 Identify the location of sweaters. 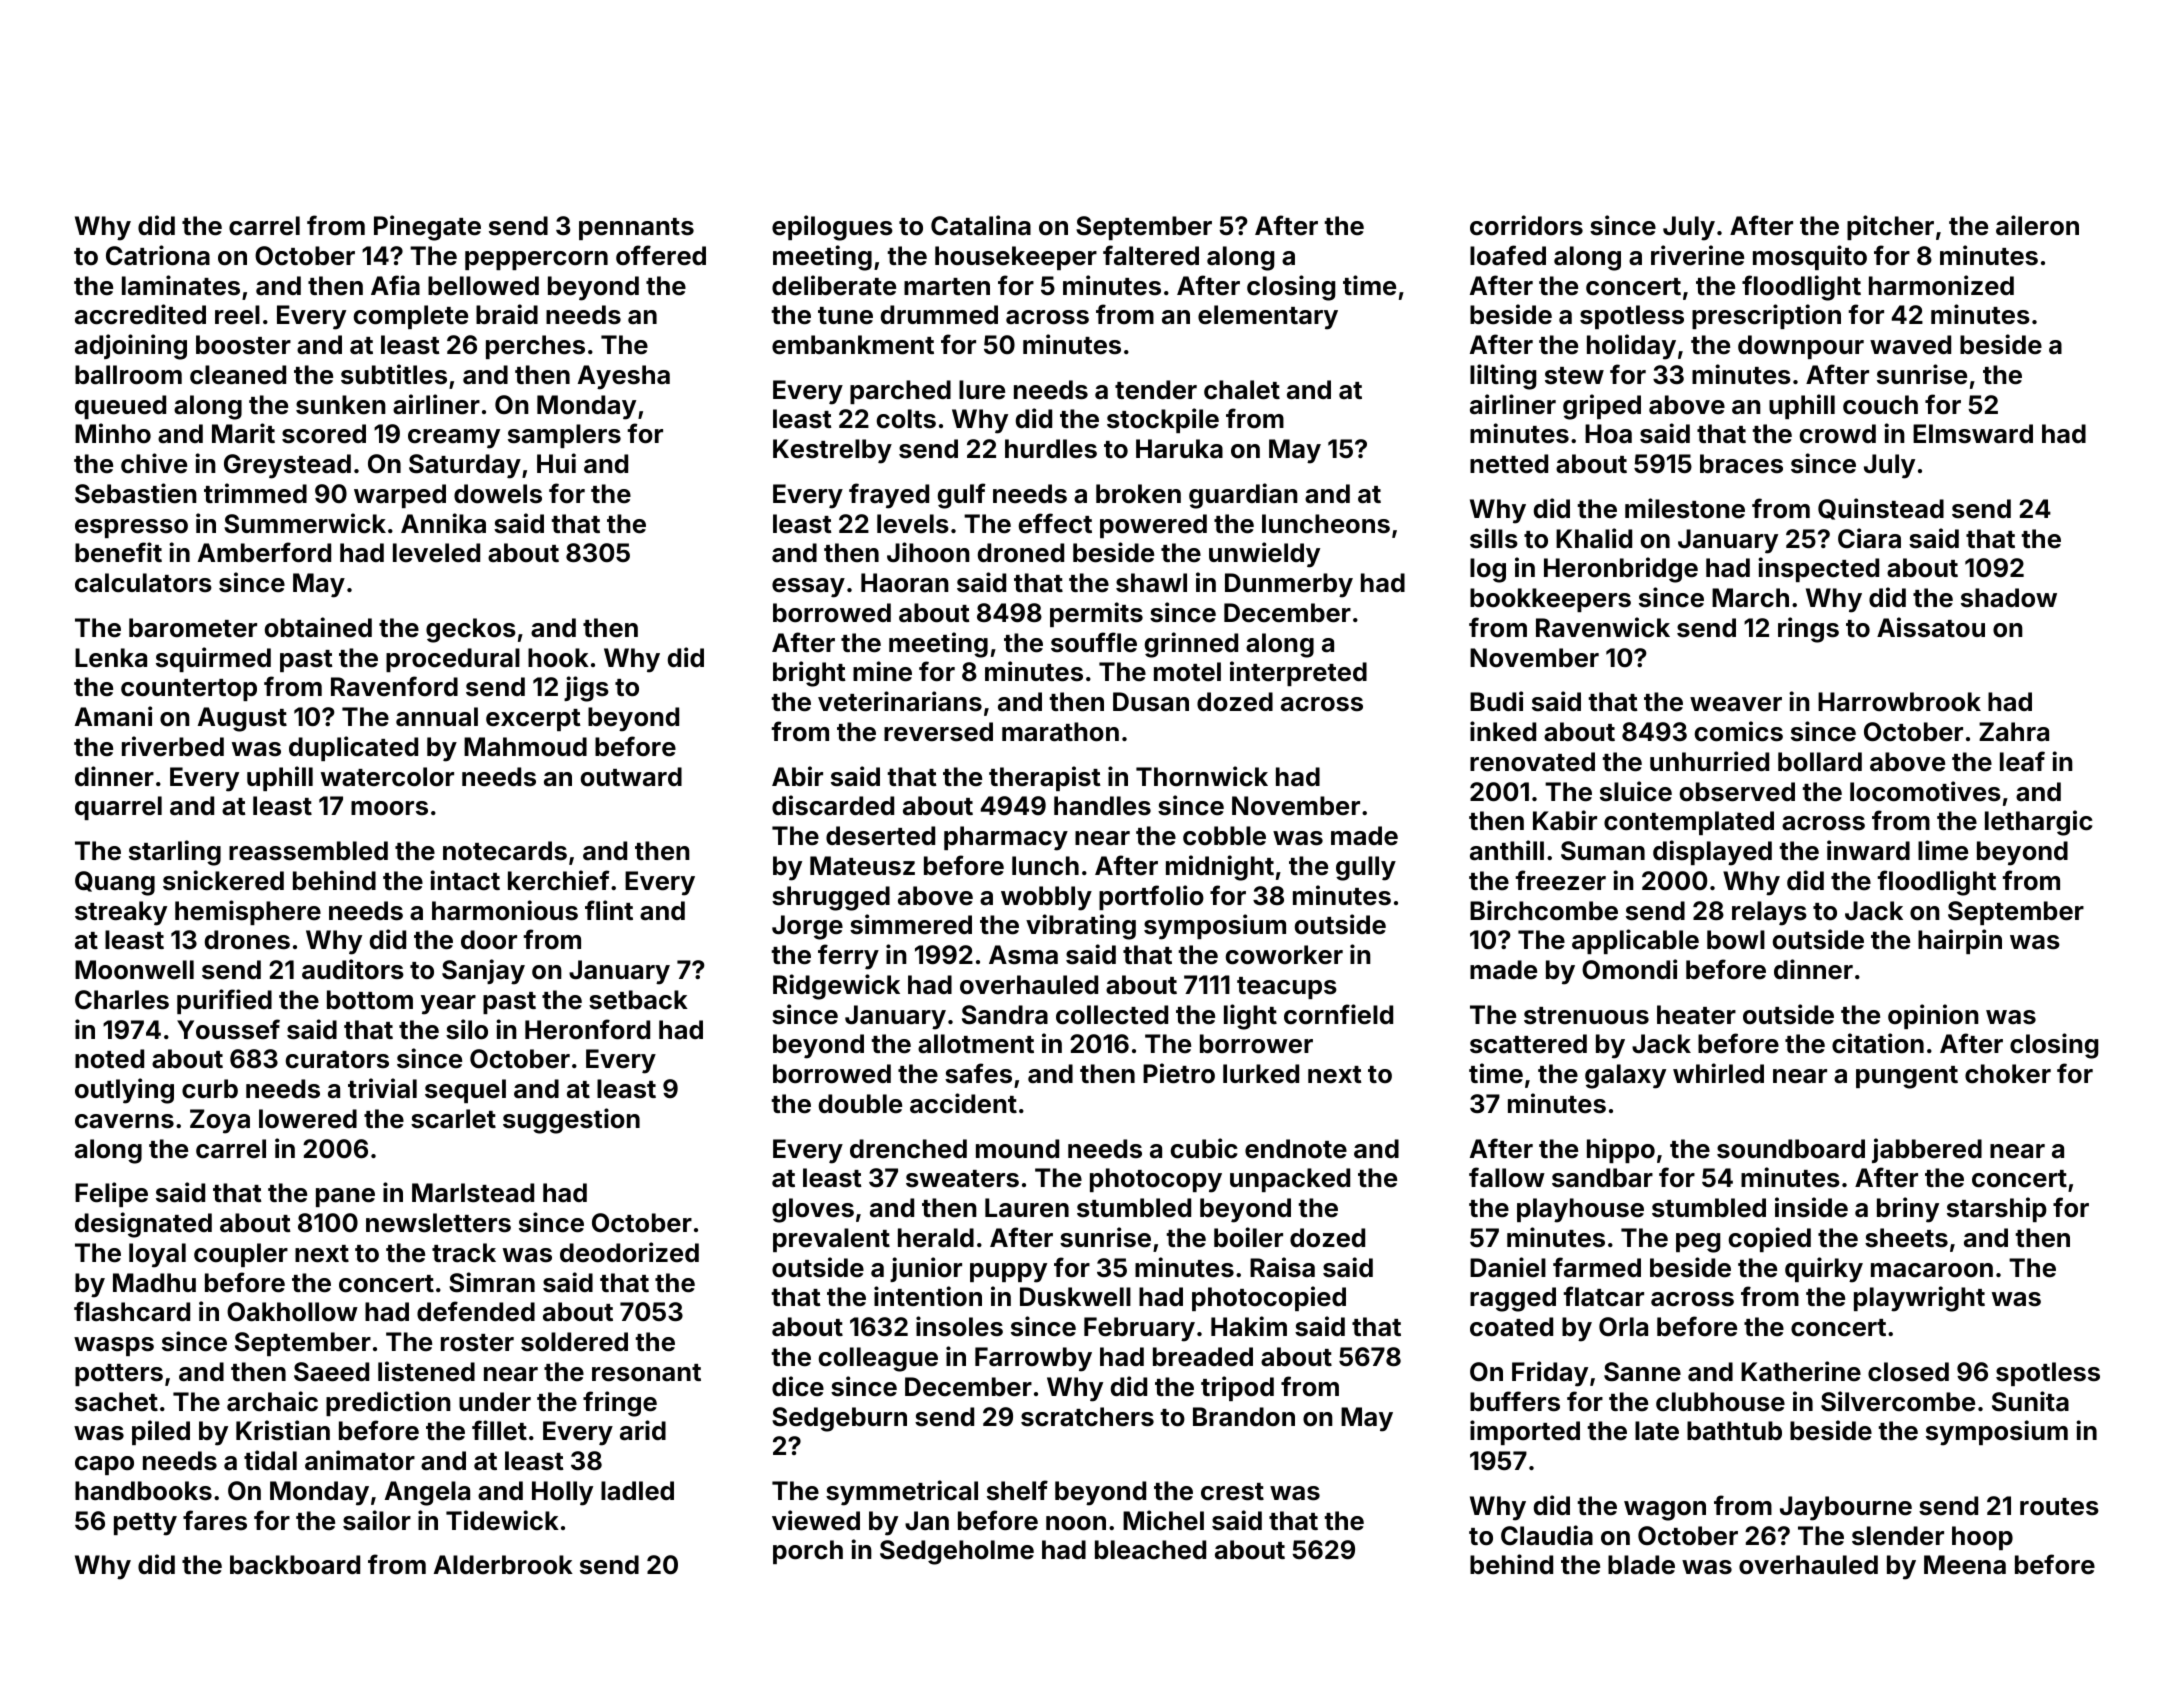
(962, 1179).
